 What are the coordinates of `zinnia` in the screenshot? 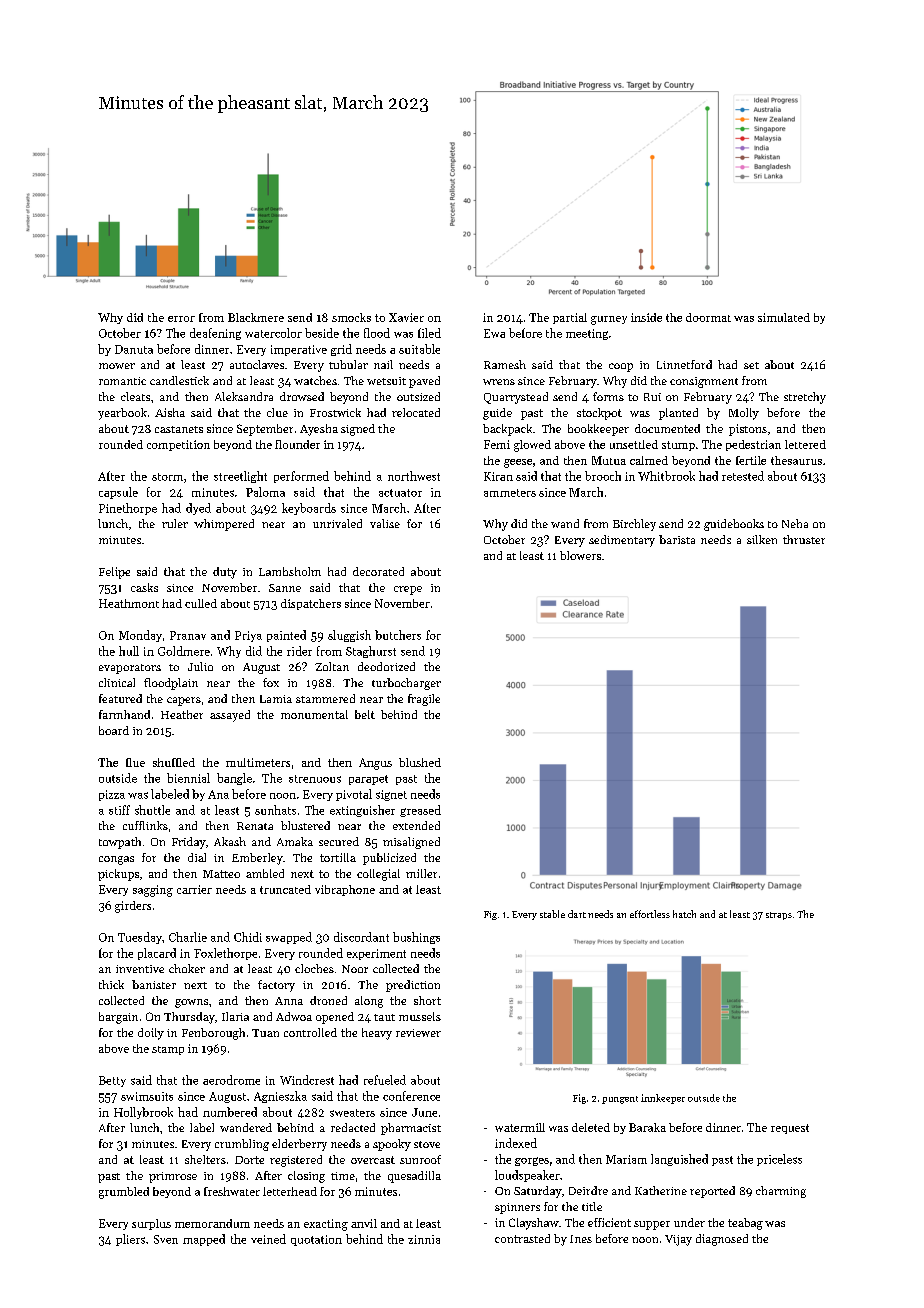 It's located at (424, 1239).
